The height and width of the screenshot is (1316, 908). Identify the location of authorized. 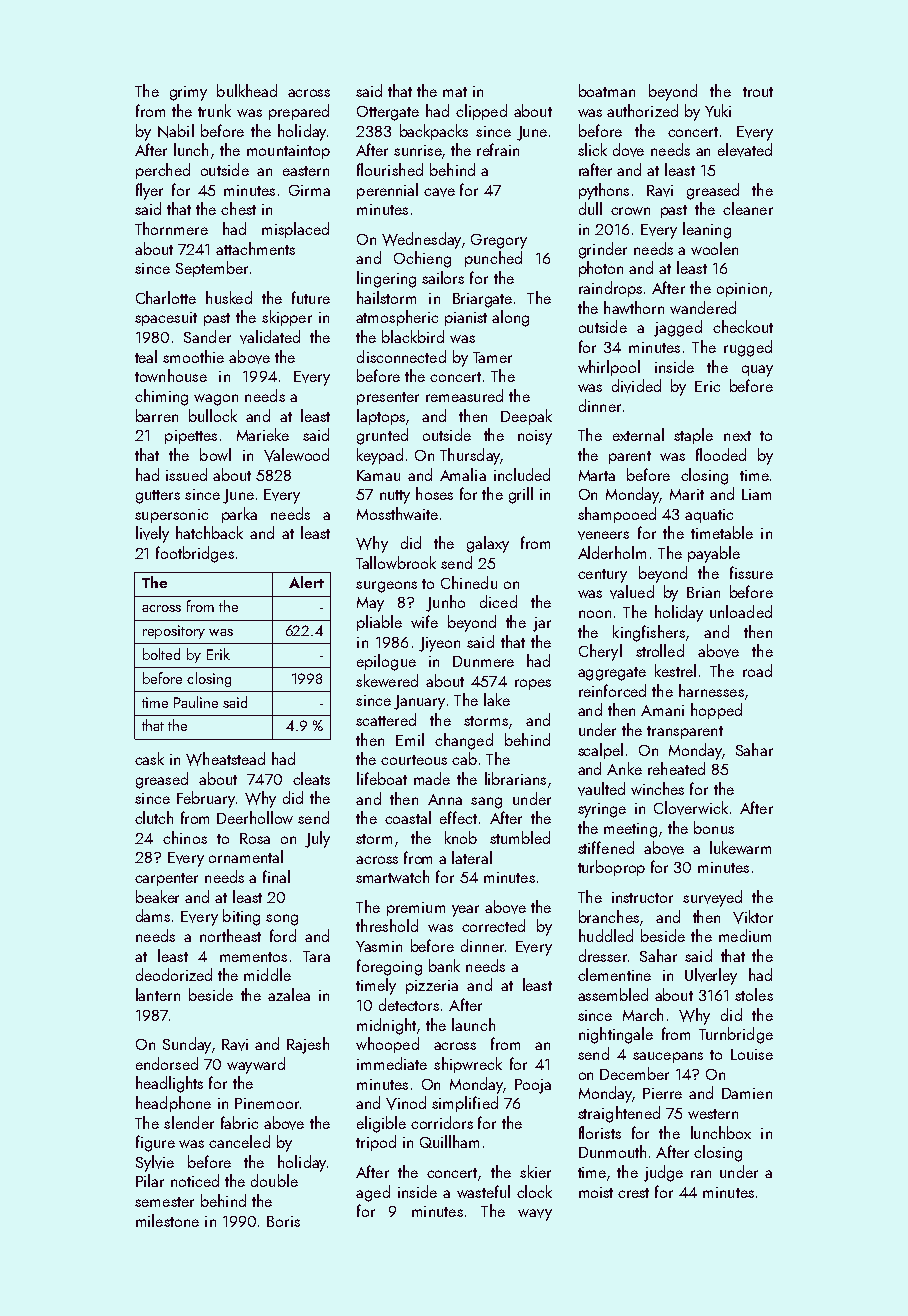
(642, 110).
